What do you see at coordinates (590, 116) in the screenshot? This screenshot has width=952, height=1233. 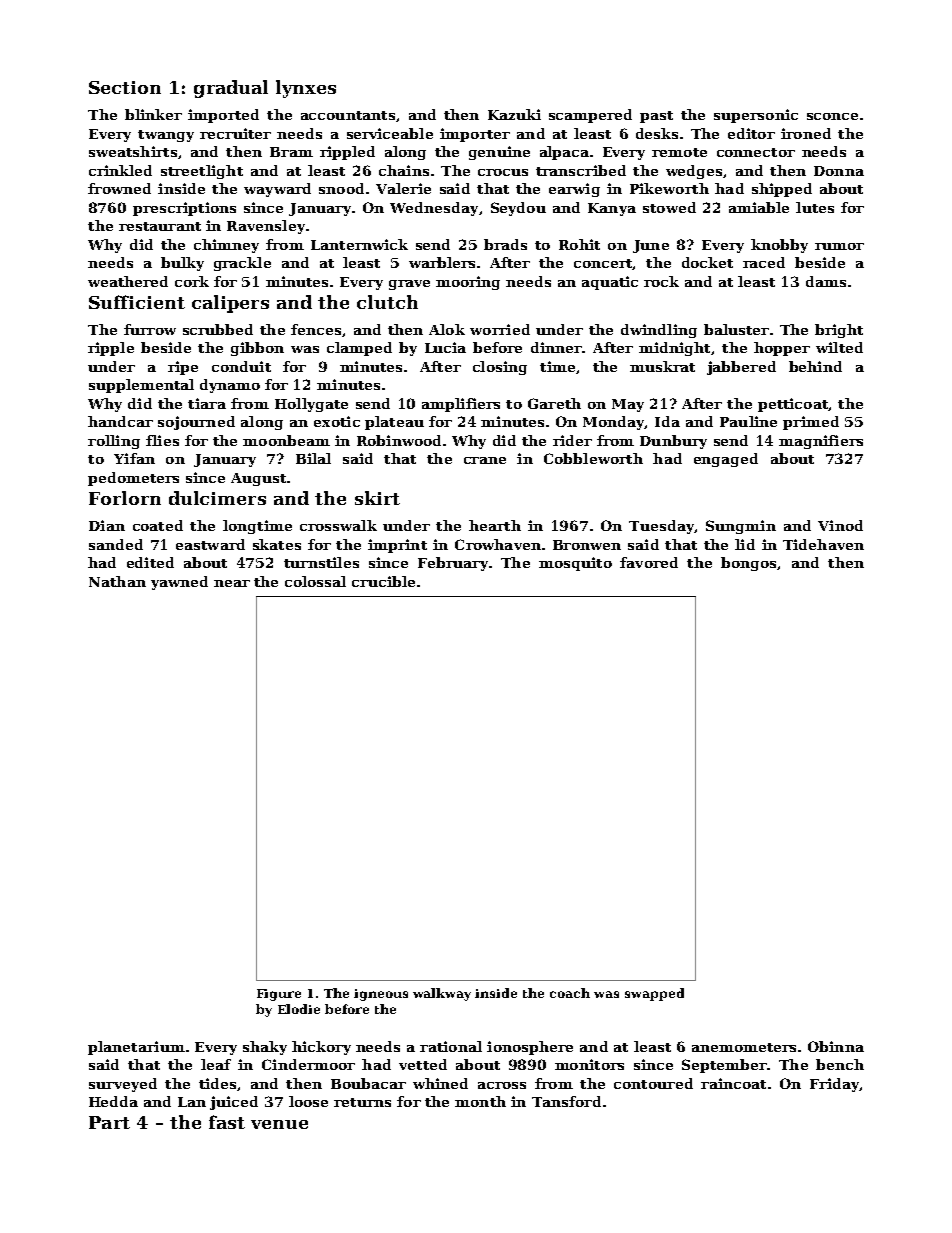 I see `scampered` at bounding box center [590, 116].
